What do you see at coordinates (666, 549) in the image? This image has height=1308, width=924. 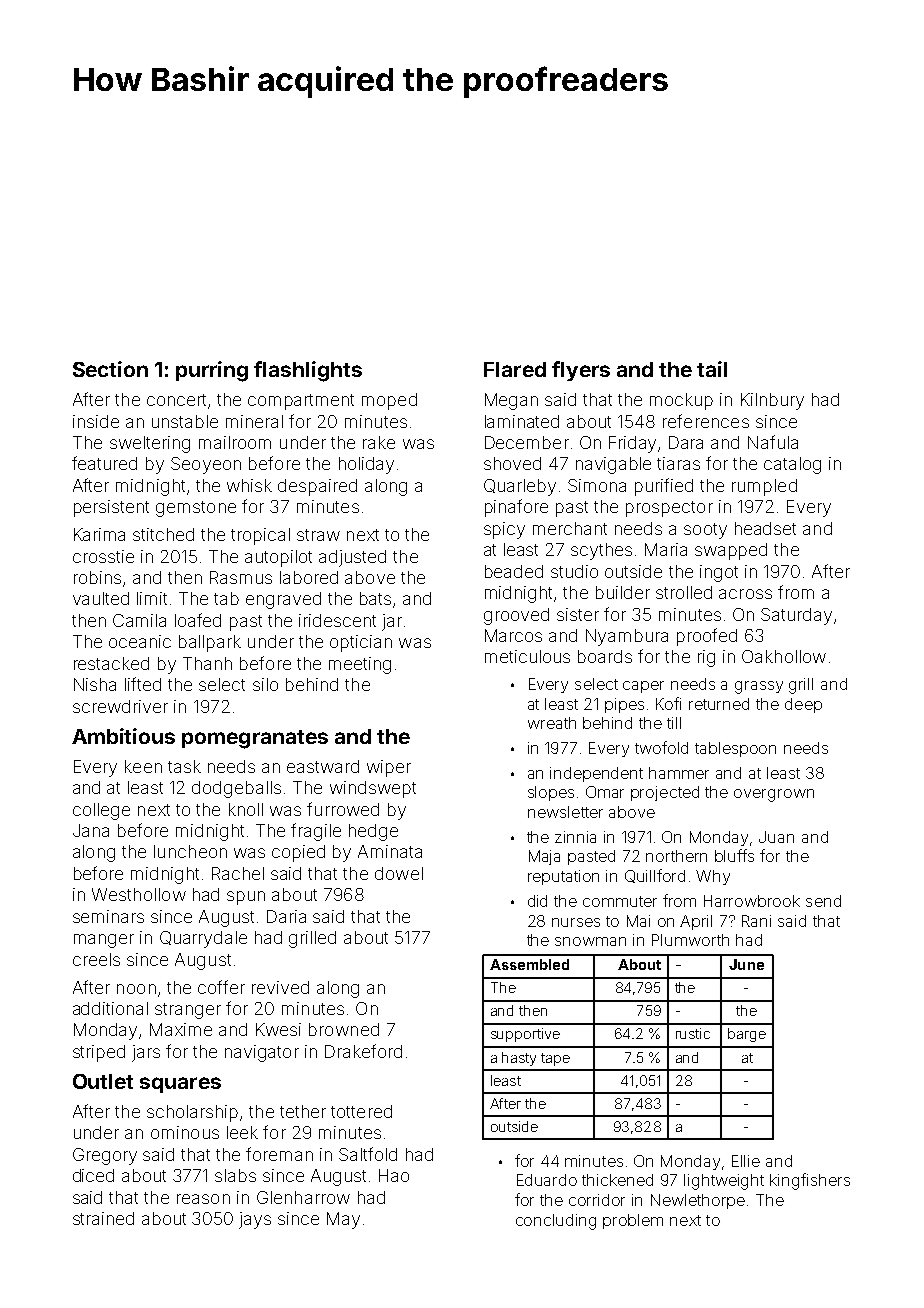 I see `Maria` at bounding box center [666, 549].
